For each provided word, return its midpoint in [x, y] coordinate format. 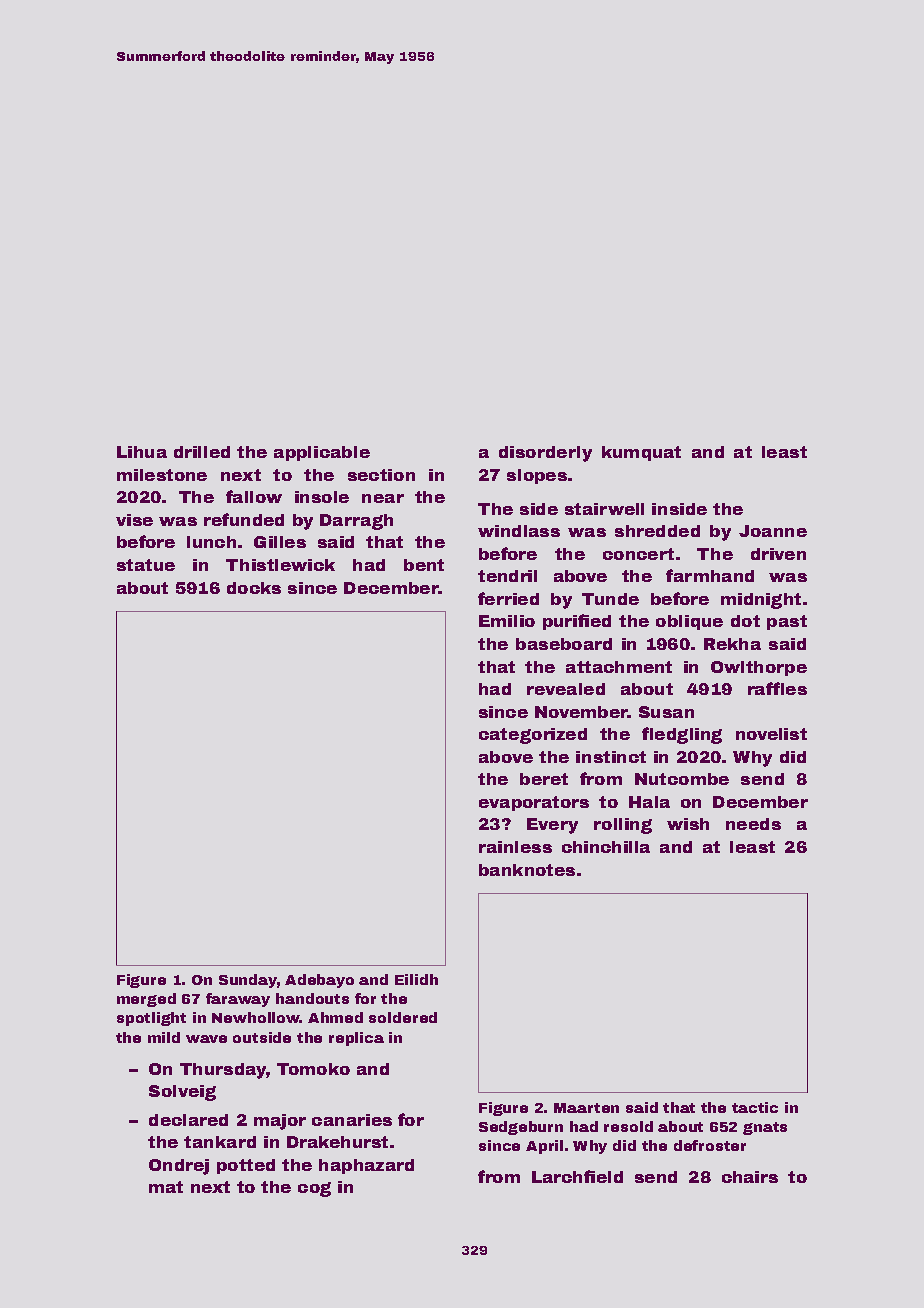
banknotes [527, 870]
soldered [403, 1017]
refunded [244, 519]
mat [166, 1187]
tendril [507, 576]
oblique [689, 622]
